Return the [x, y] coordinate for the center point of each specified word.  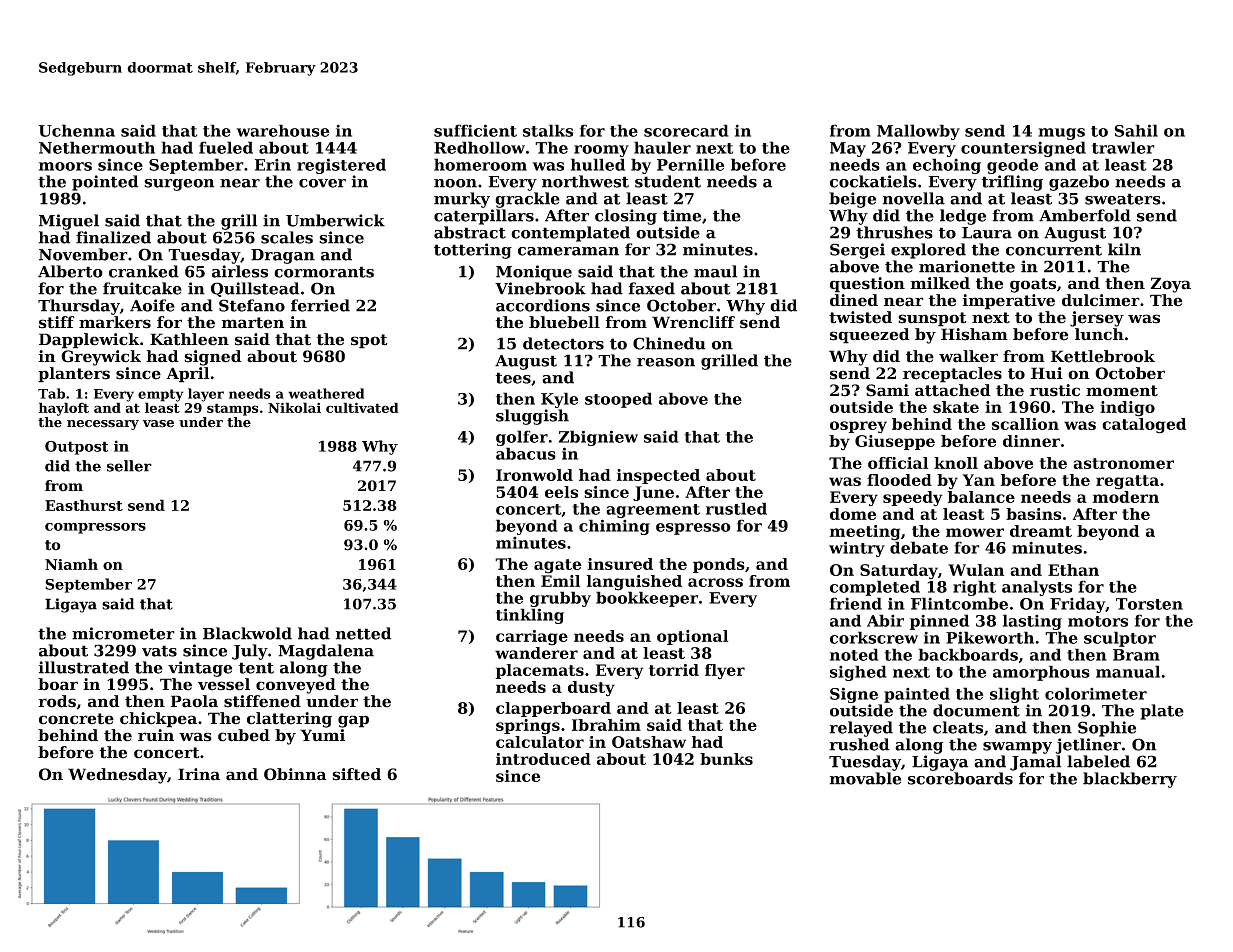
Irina [199, 774]
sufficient [475, 130]
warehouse [282, 130]
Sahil [1136, 130]
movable [865, 778]
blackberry [1130, 780]
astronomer [1123, 463]
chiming [614, 527]
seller [129, 466]
